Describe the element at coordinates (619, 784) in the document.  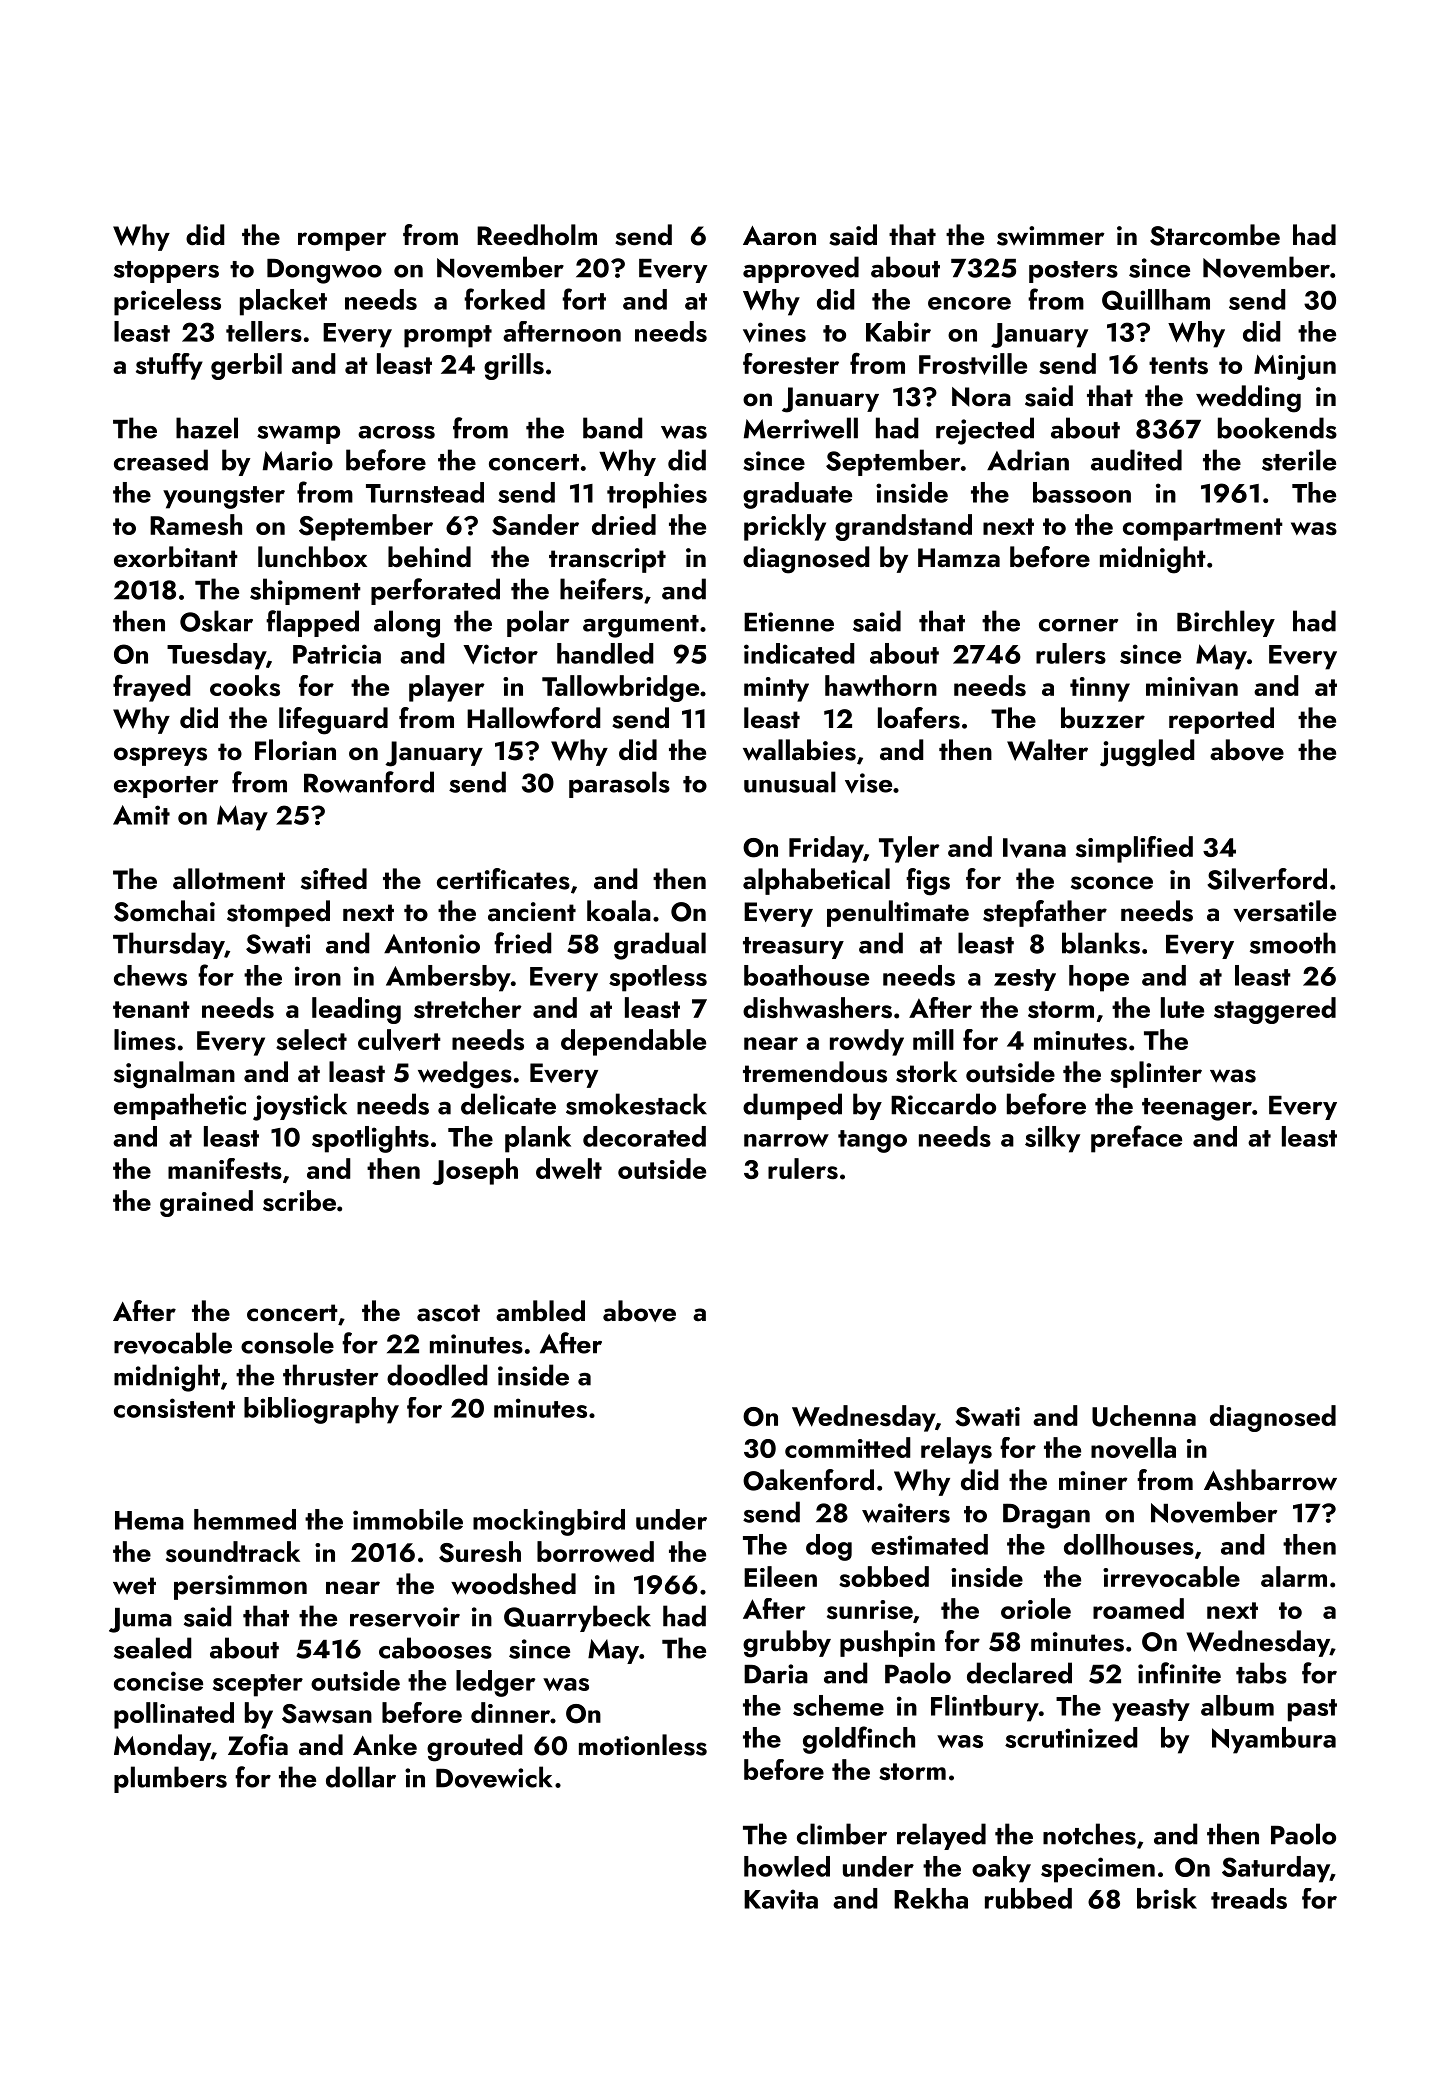
I see `parasols` at that location.
